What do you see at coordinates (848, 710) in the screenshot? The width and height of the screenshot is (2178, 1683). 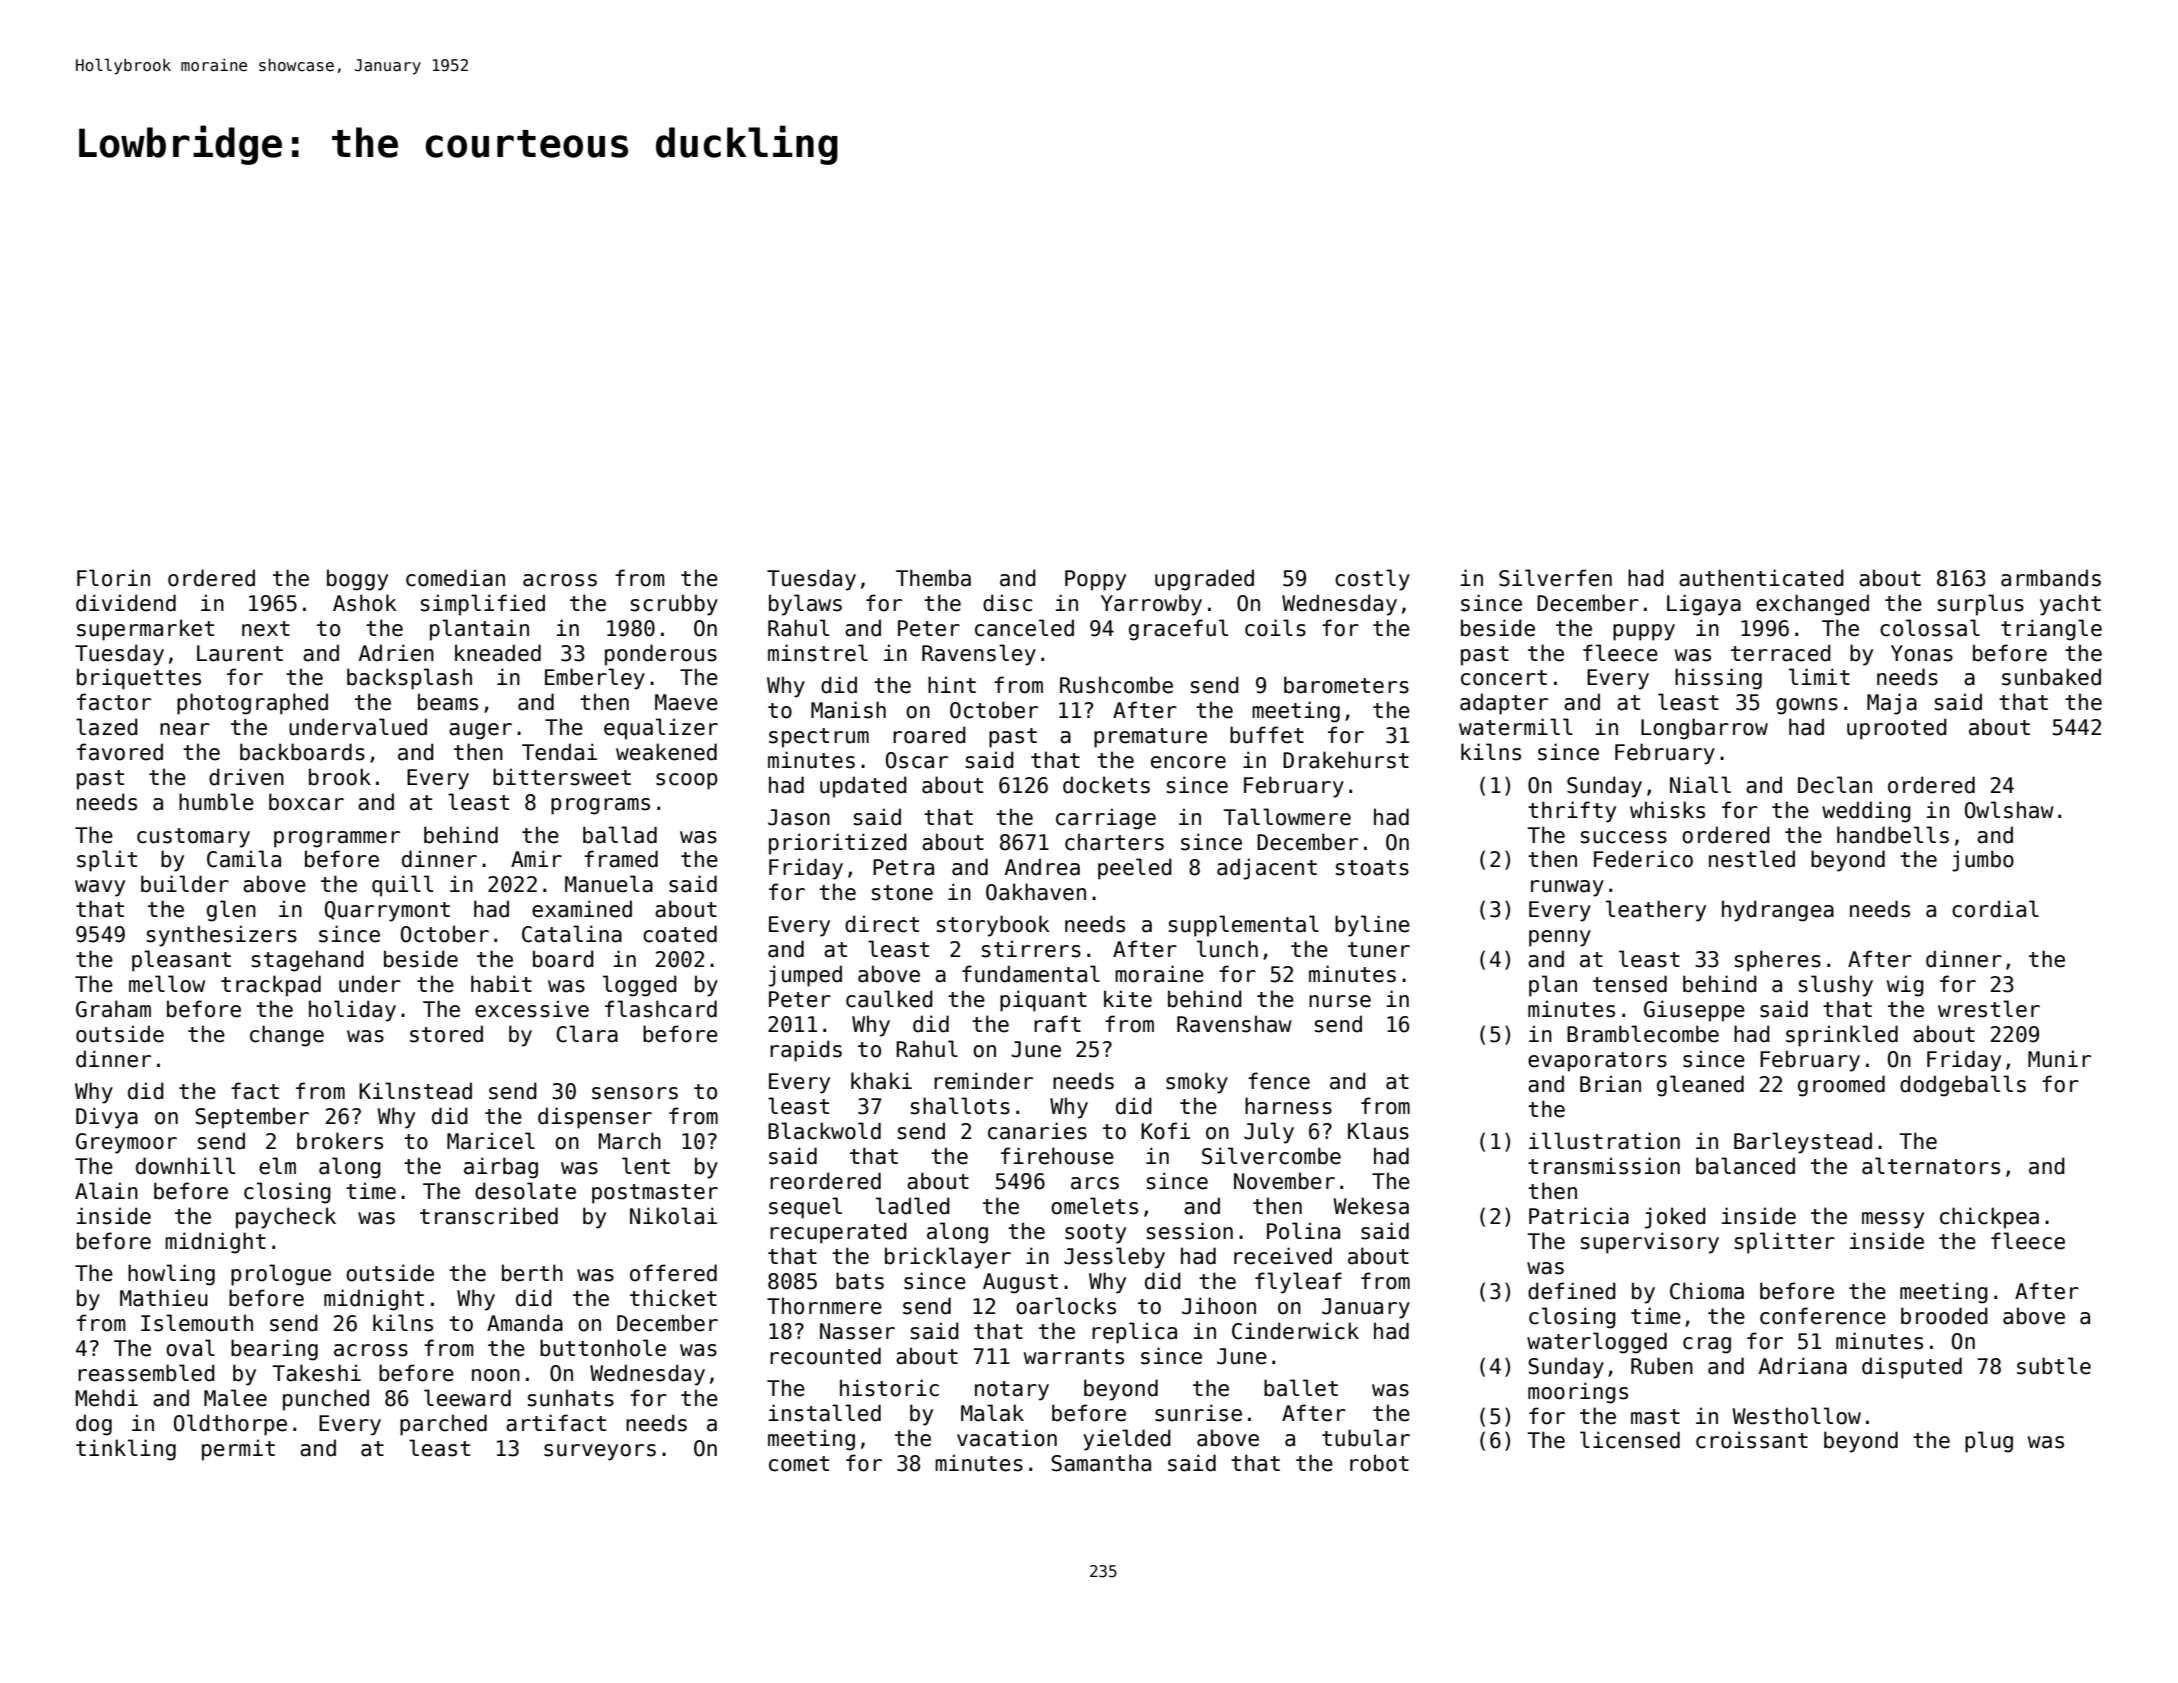 I see `Manish` at bounding box center [848, 710].
